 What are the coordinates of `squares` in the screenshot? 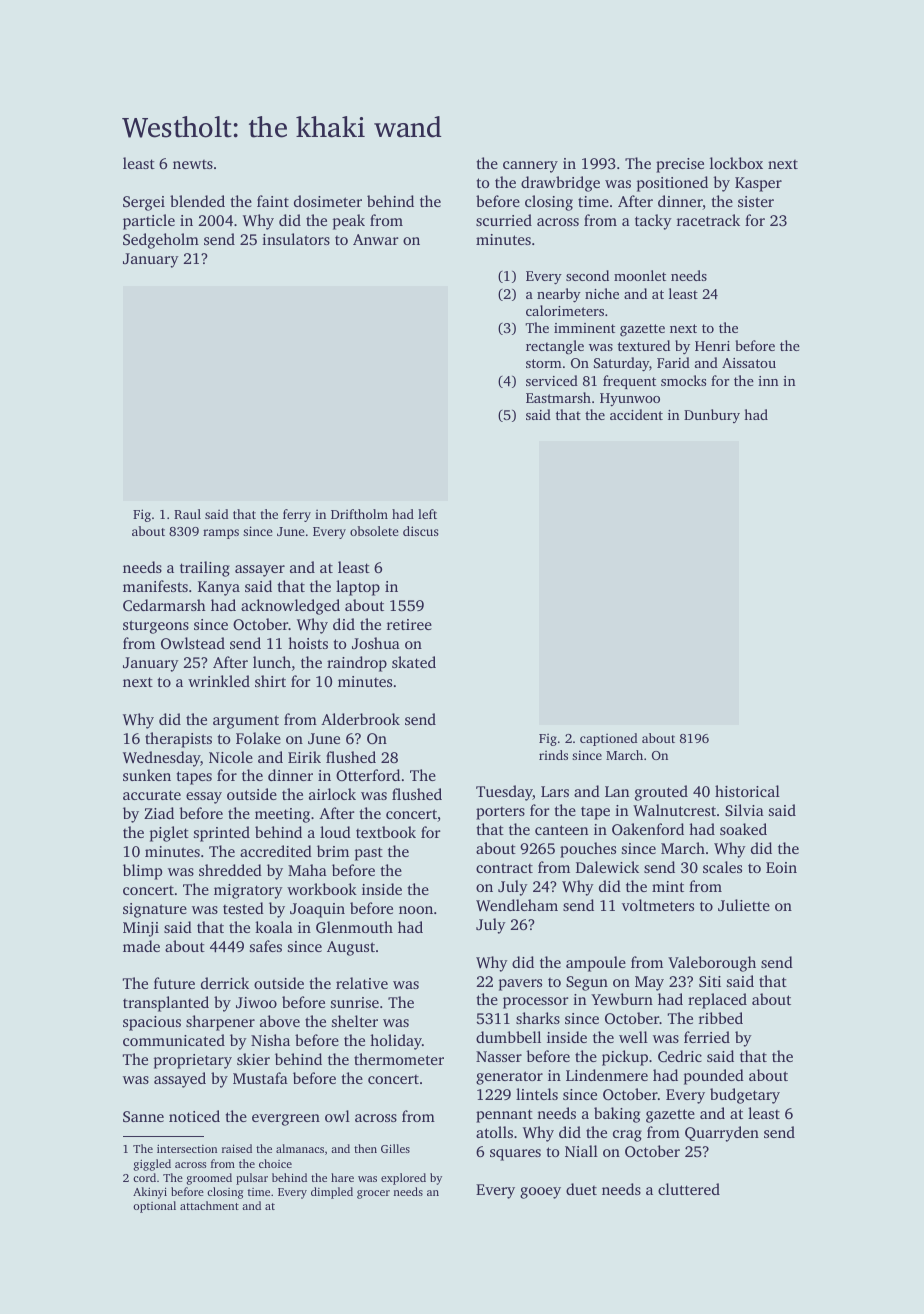 It's located at (515, 1155).
